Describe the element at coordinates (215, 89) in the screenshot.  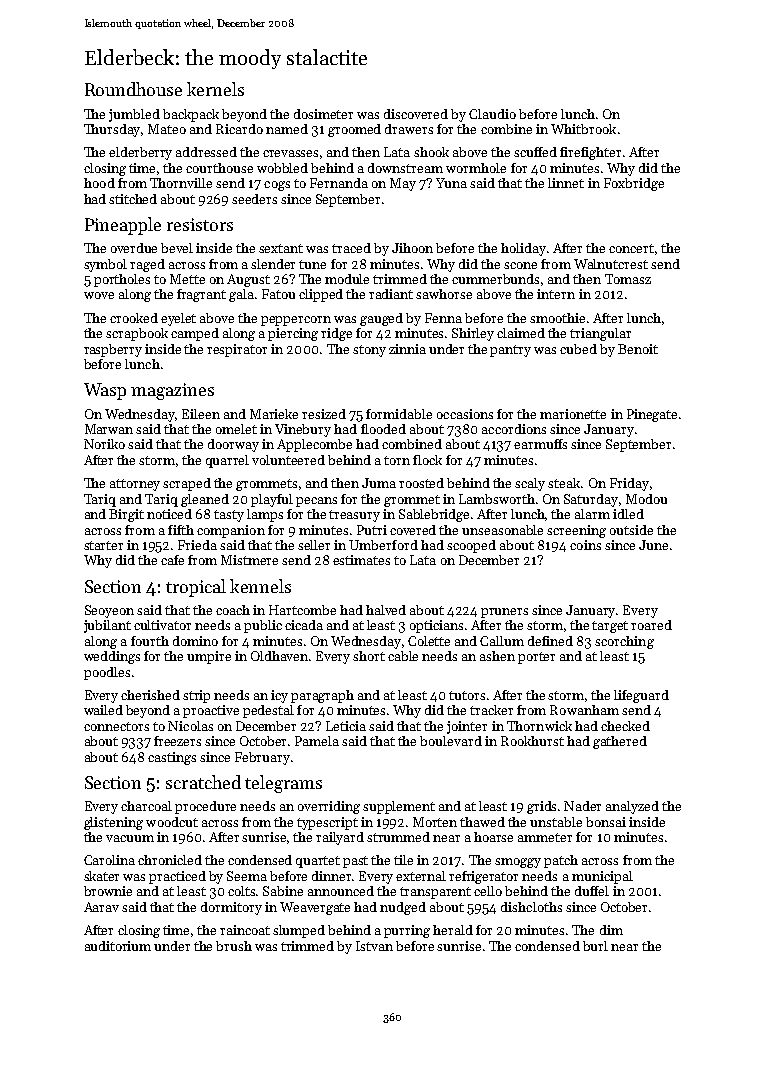
I see `kernels` at that location.
